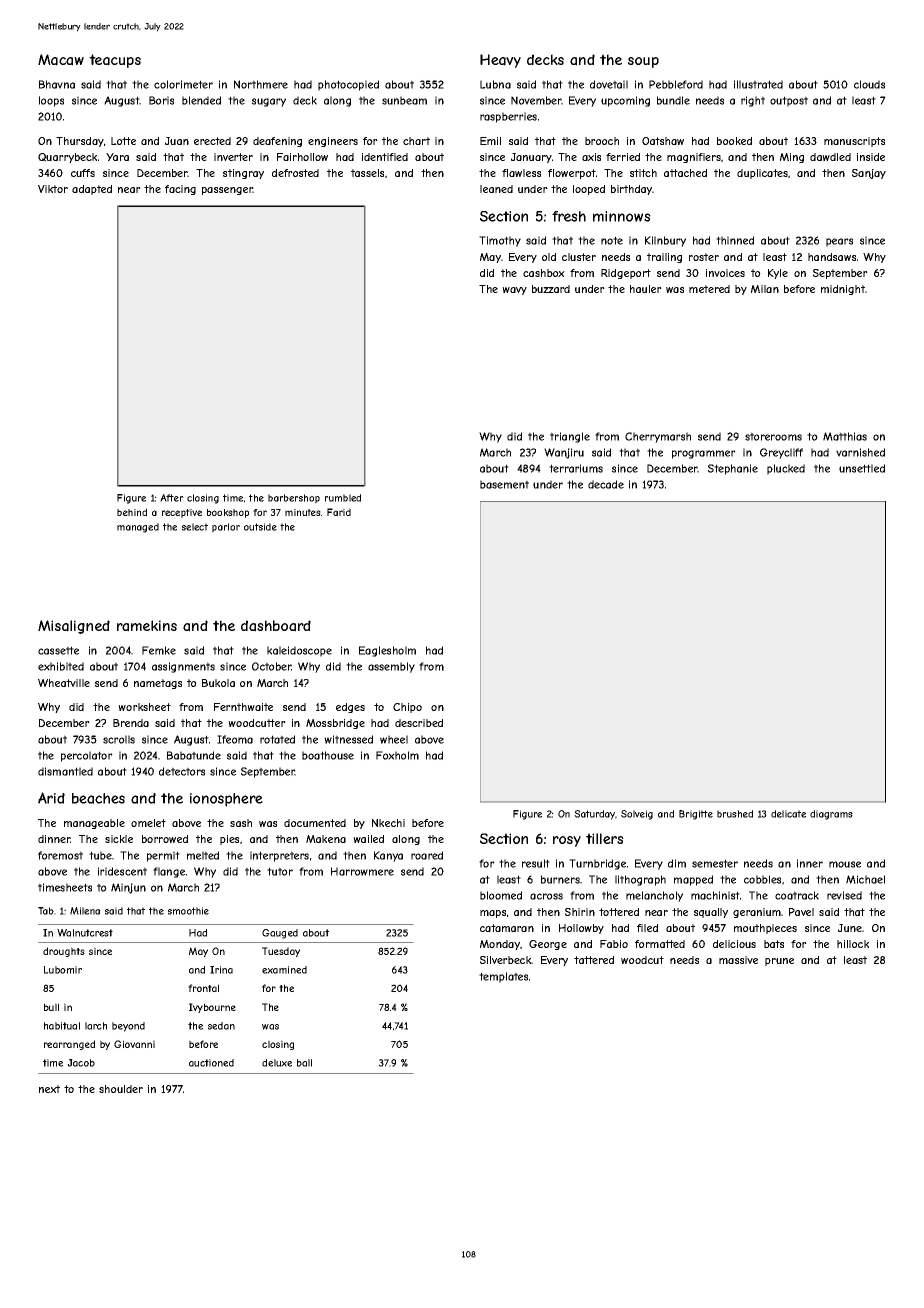  What do you see at coordinates (862, 468) in the page?
I see `unsettled` at bounding box center [862, 468].
